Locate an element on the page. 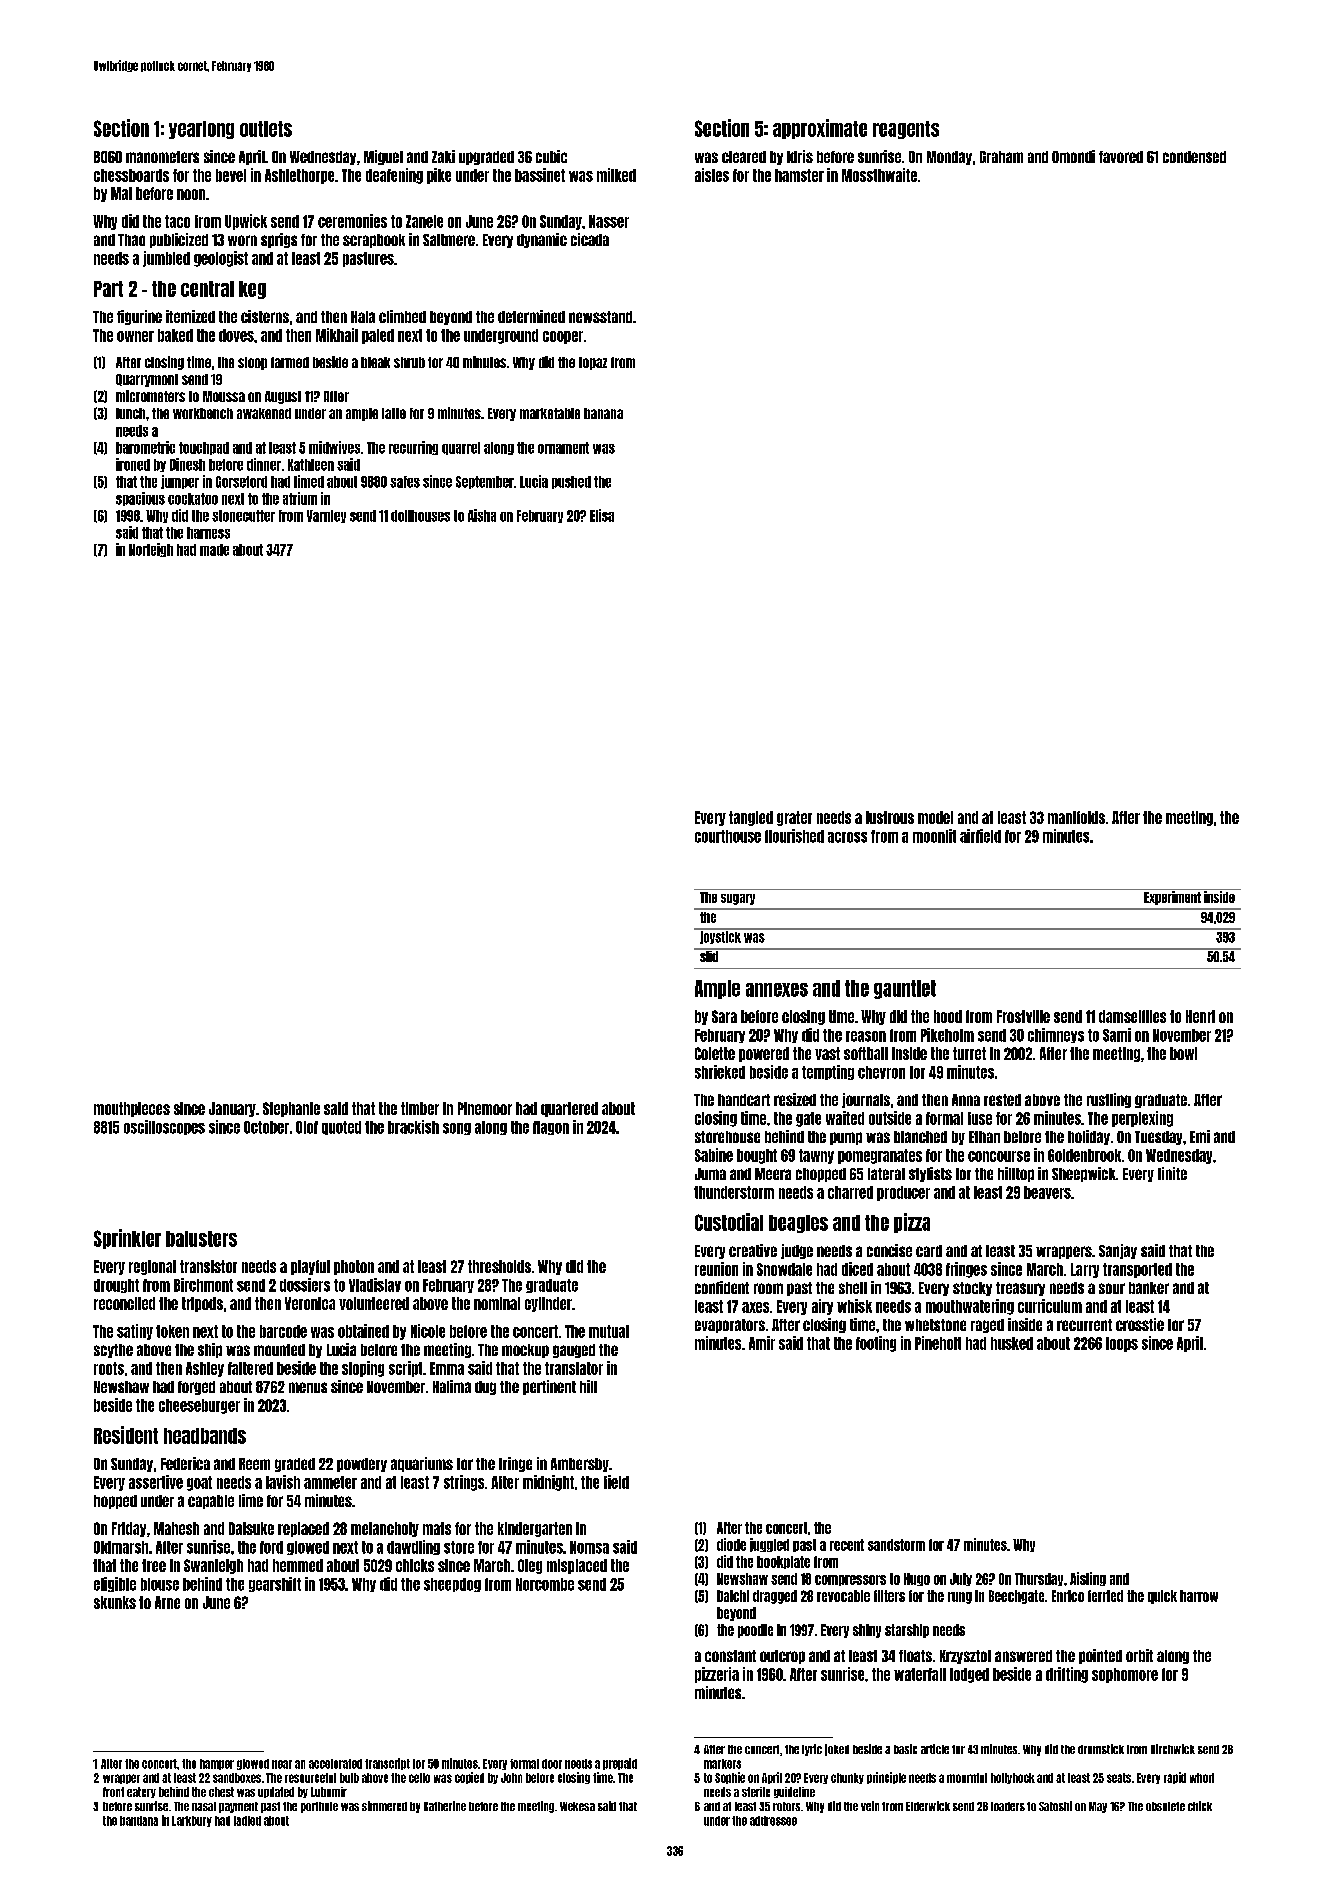  mouthpieces is located at coordinates (132, 1109).
